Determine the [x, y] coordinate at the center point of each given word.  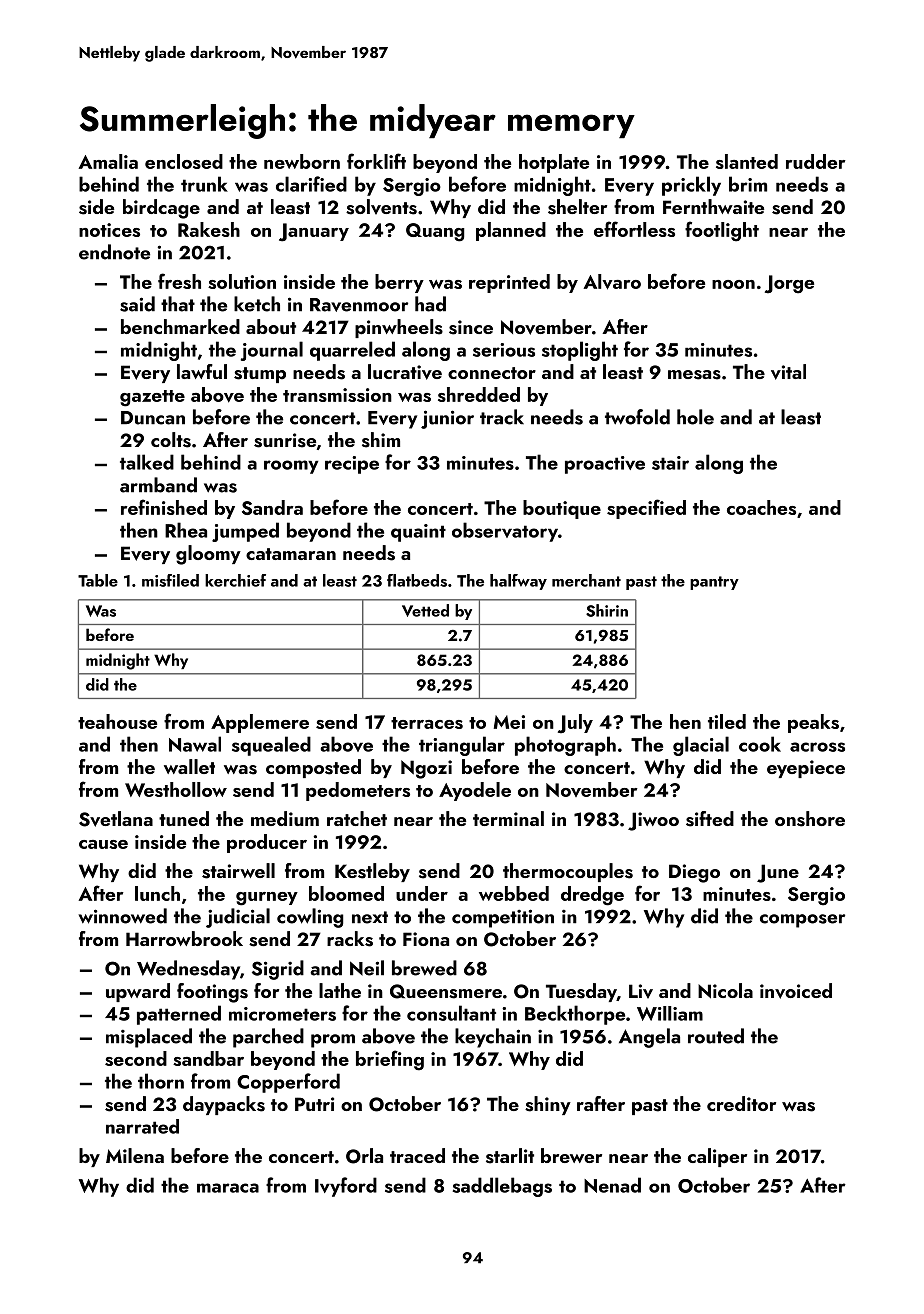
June [778, 873]
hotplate [554, 163]
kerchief [235, 580]
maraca [228, 1188]
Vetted [425, 610]
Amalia [108, 161]
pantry [714, 583]
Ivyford [346, 1187]
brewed [424, 968]
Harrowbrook [184, 938]
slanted [747, 161]
